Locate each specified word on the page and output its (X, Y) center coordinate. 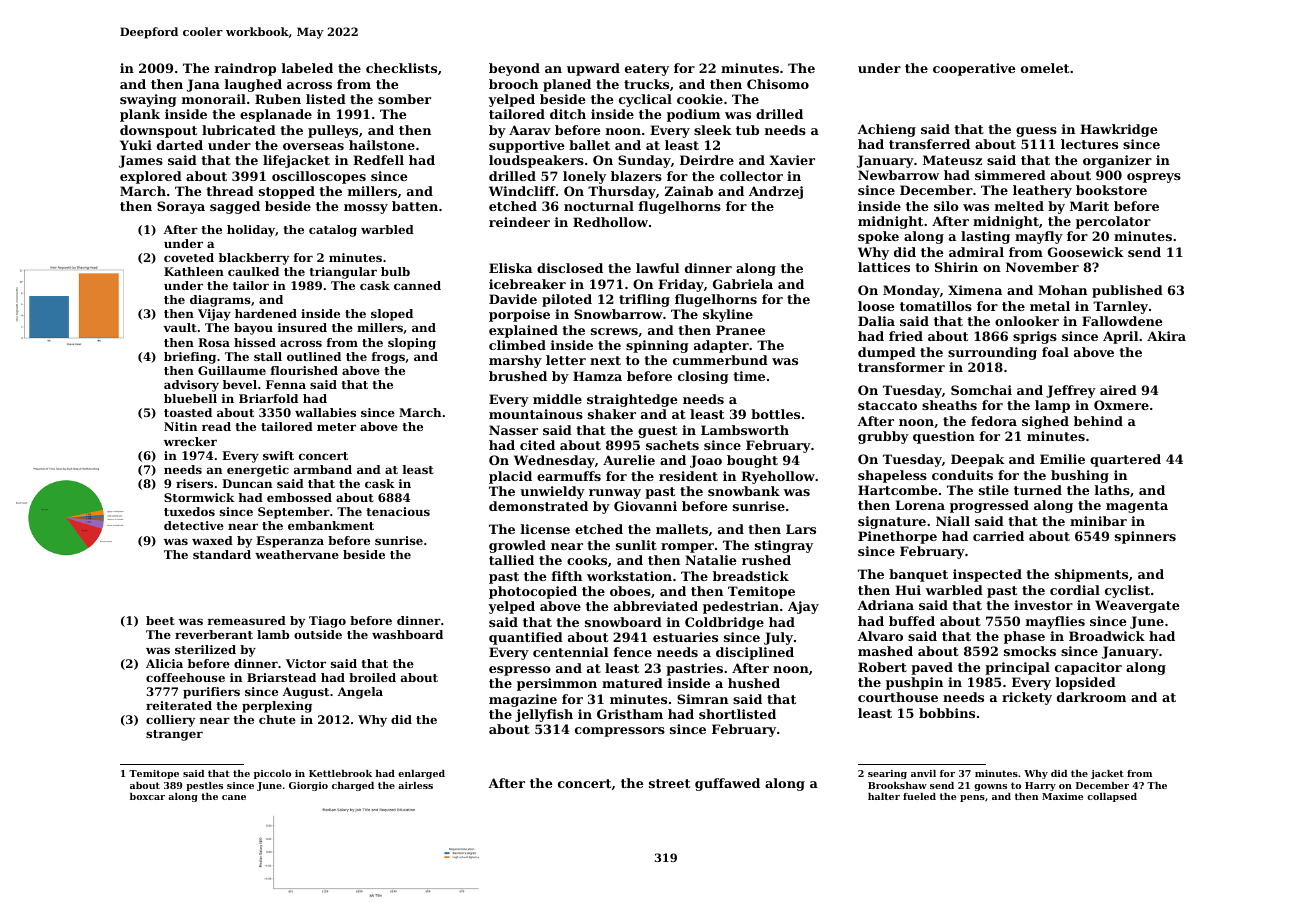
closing (703, 377)
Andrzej (776, 192)
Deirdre (707, 160)
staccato (887, 405)
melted (1019, 206)
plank (140, 115)
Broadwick (1107, 636)
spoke (878, 237)
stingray (784, 546)
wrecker (190, 441)
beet (160, 620)
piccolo (272, 774)
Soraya (181, 207)
